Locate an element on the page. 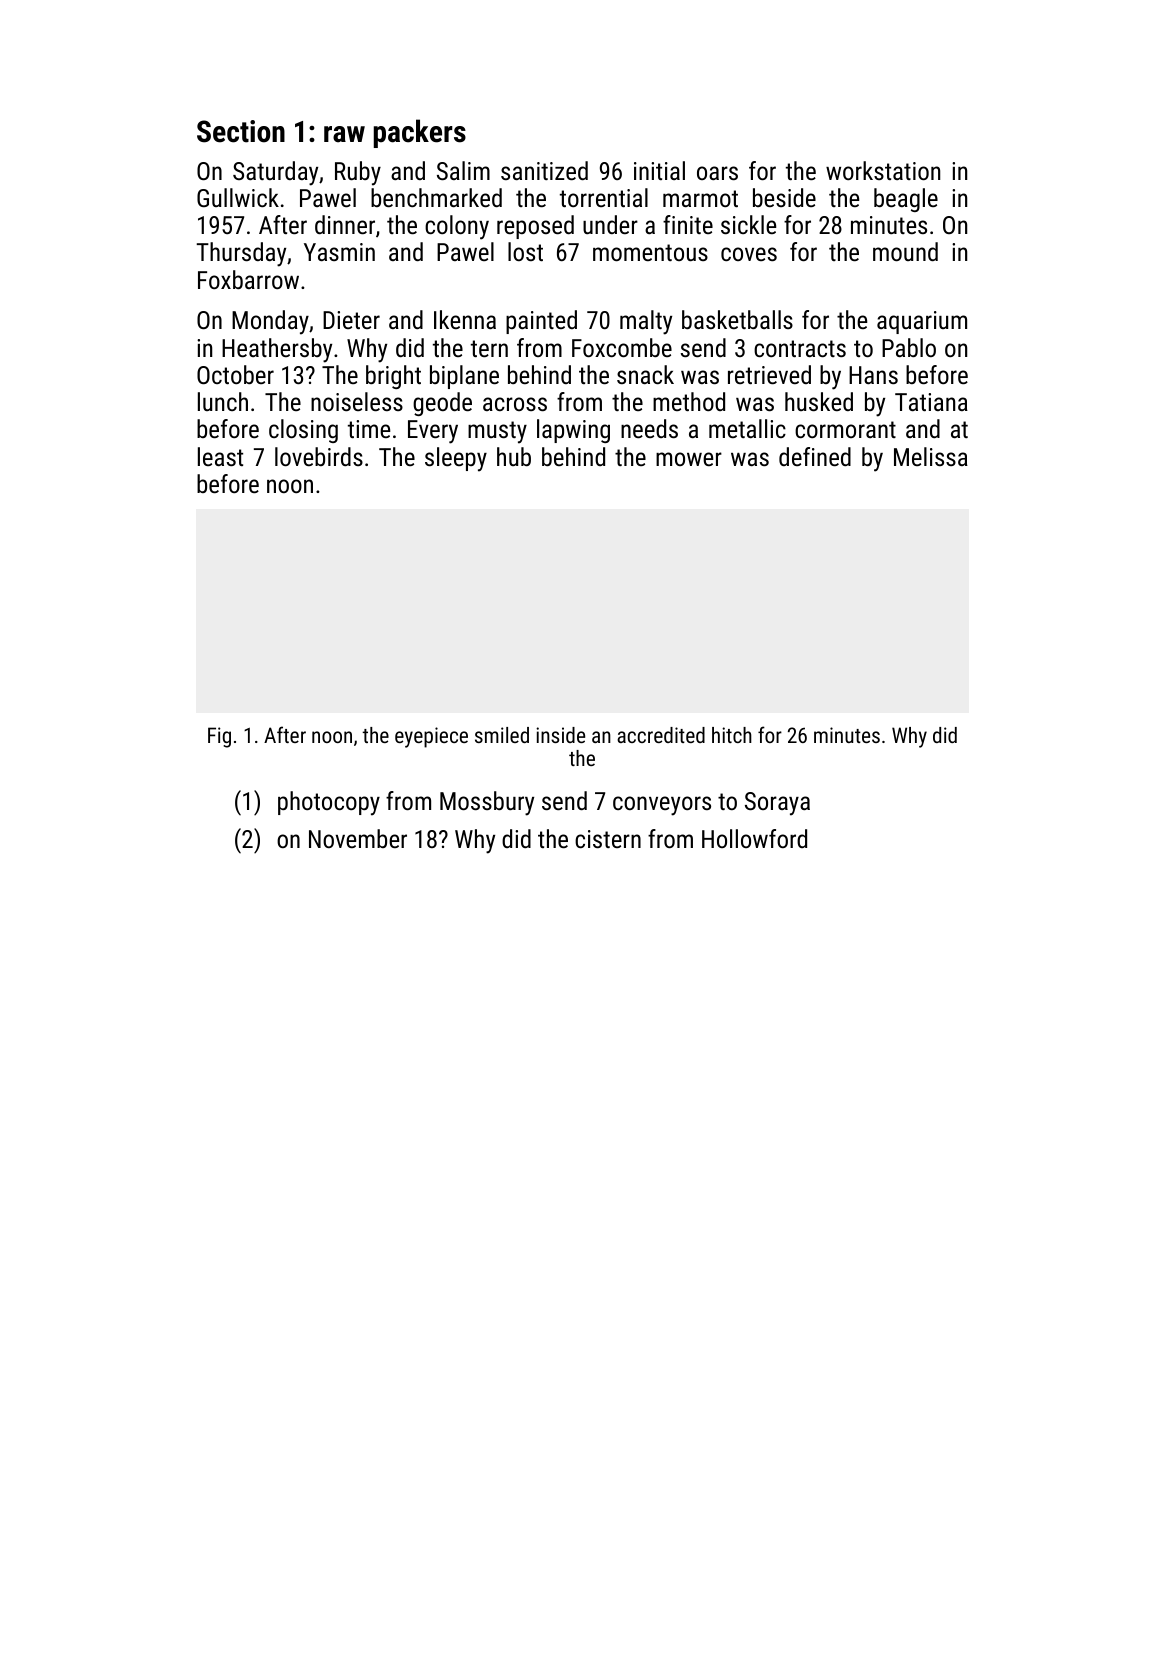 This image has height=1654, width=1165. Fig is located at coordinates (219, 737).
